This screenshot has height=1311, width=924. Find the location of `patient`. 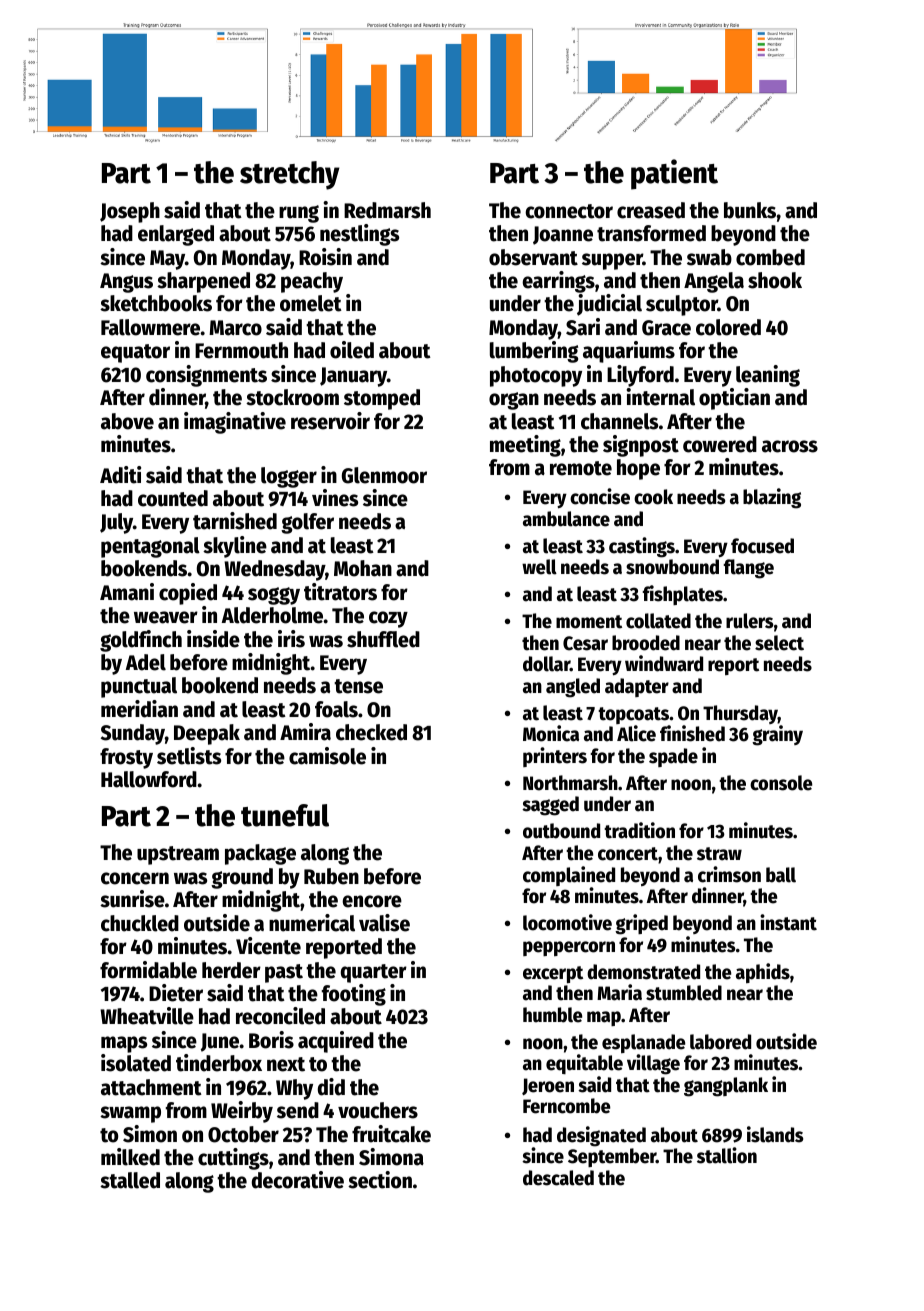

patient is located at coordinates (674, 174).
